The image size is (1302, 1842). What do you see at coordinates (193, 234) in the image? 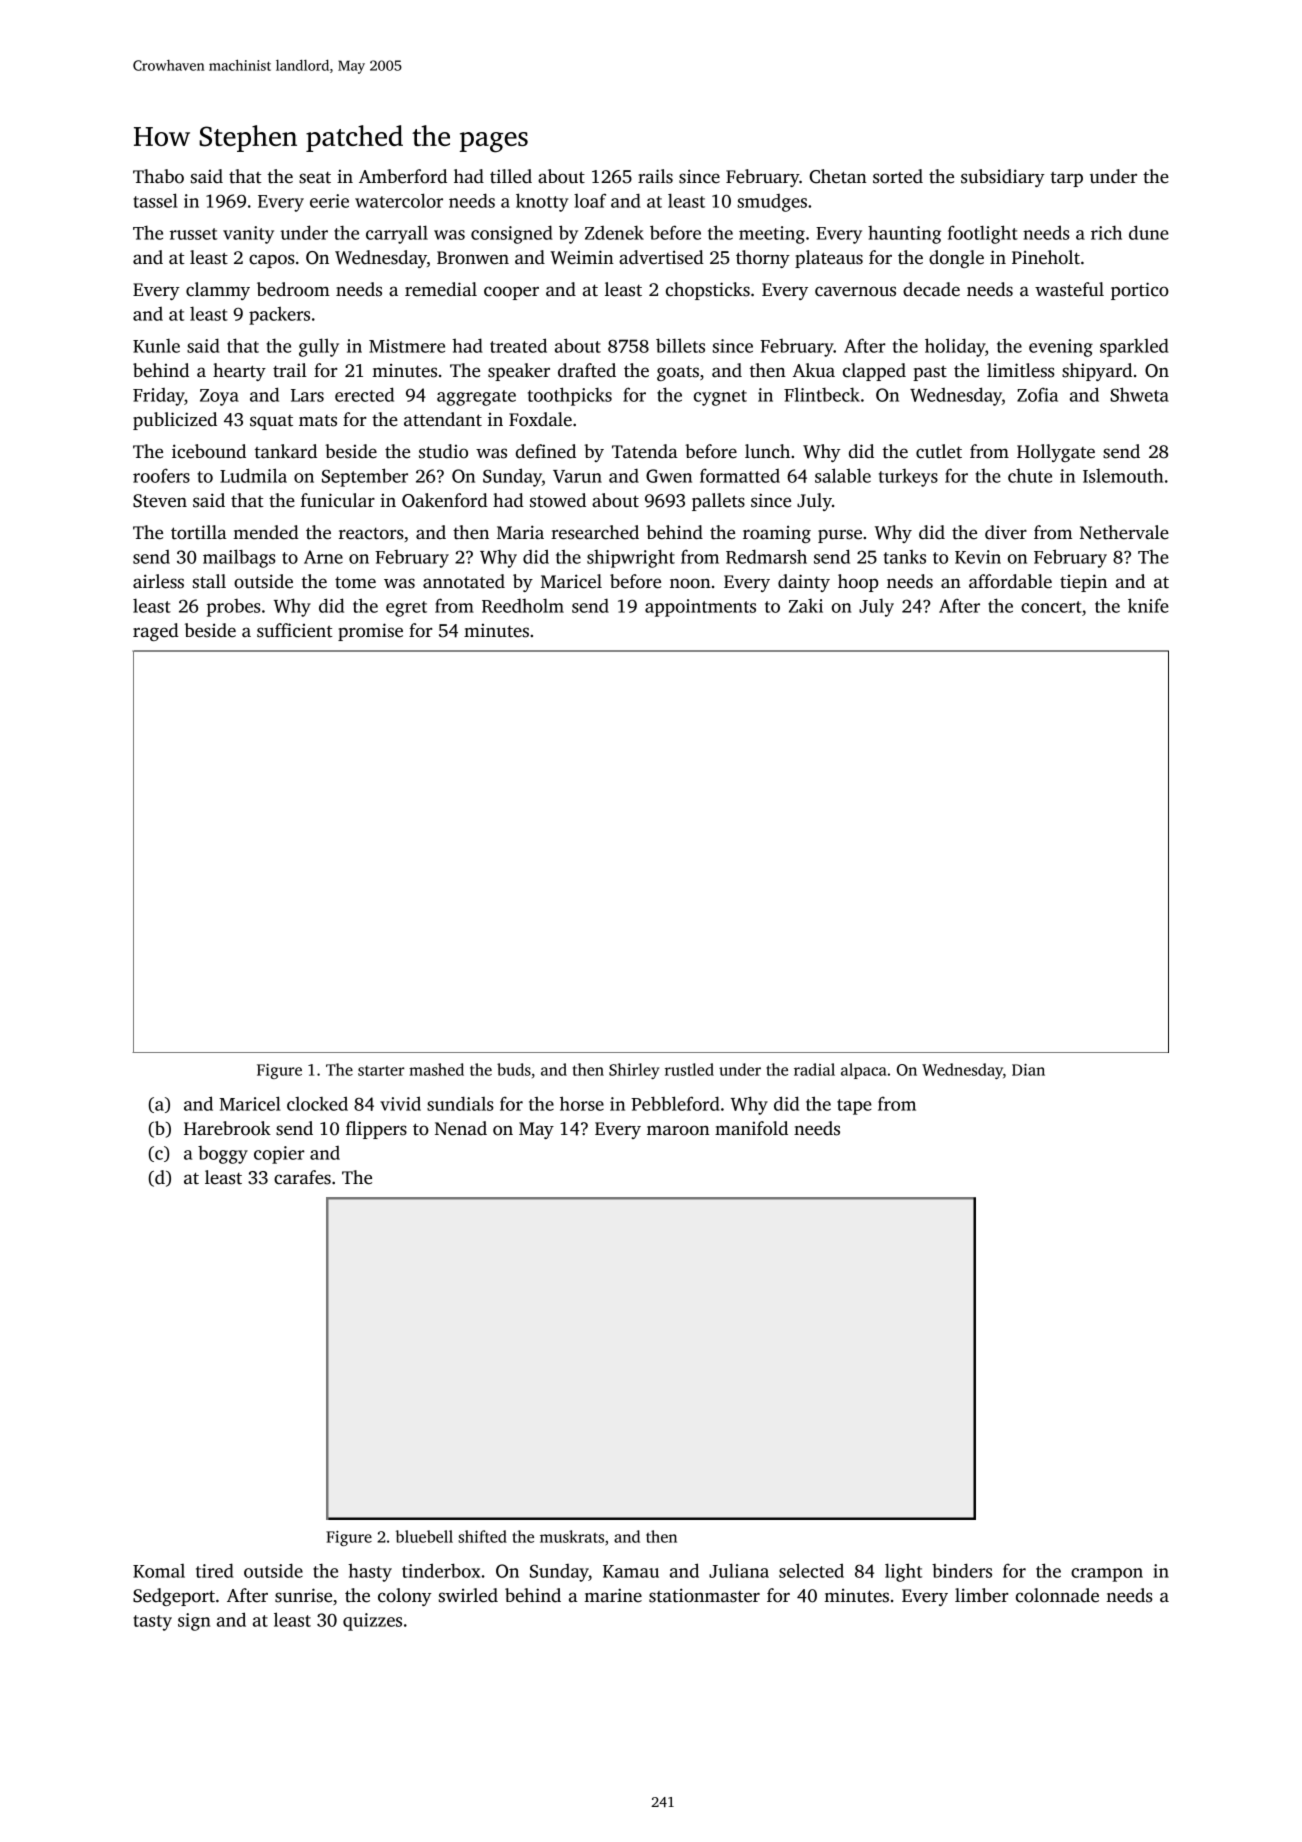
I see `russet` at bounding box center [193, 234].
